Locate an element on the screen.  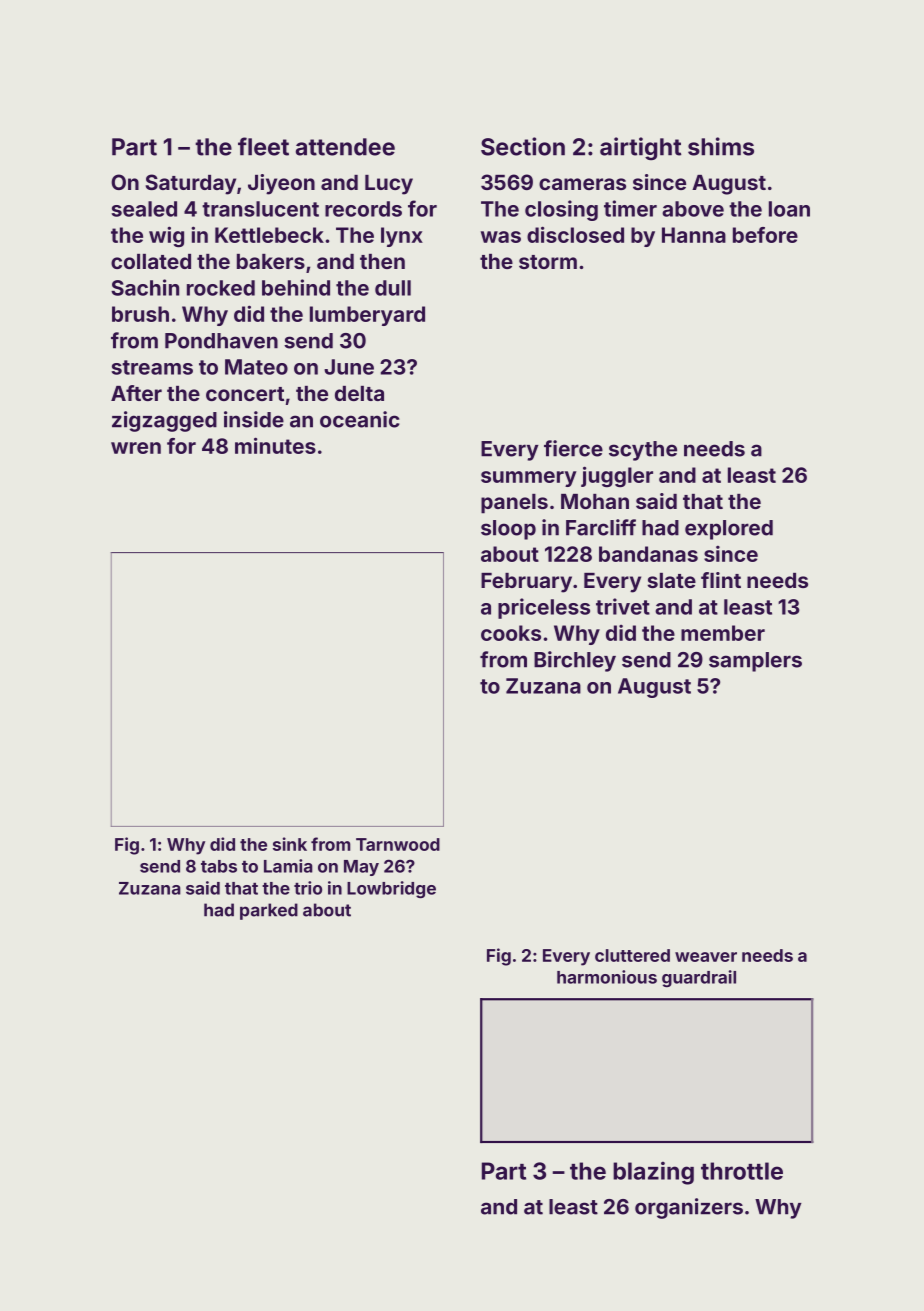
minutes is located at coordinates (275, 445).
